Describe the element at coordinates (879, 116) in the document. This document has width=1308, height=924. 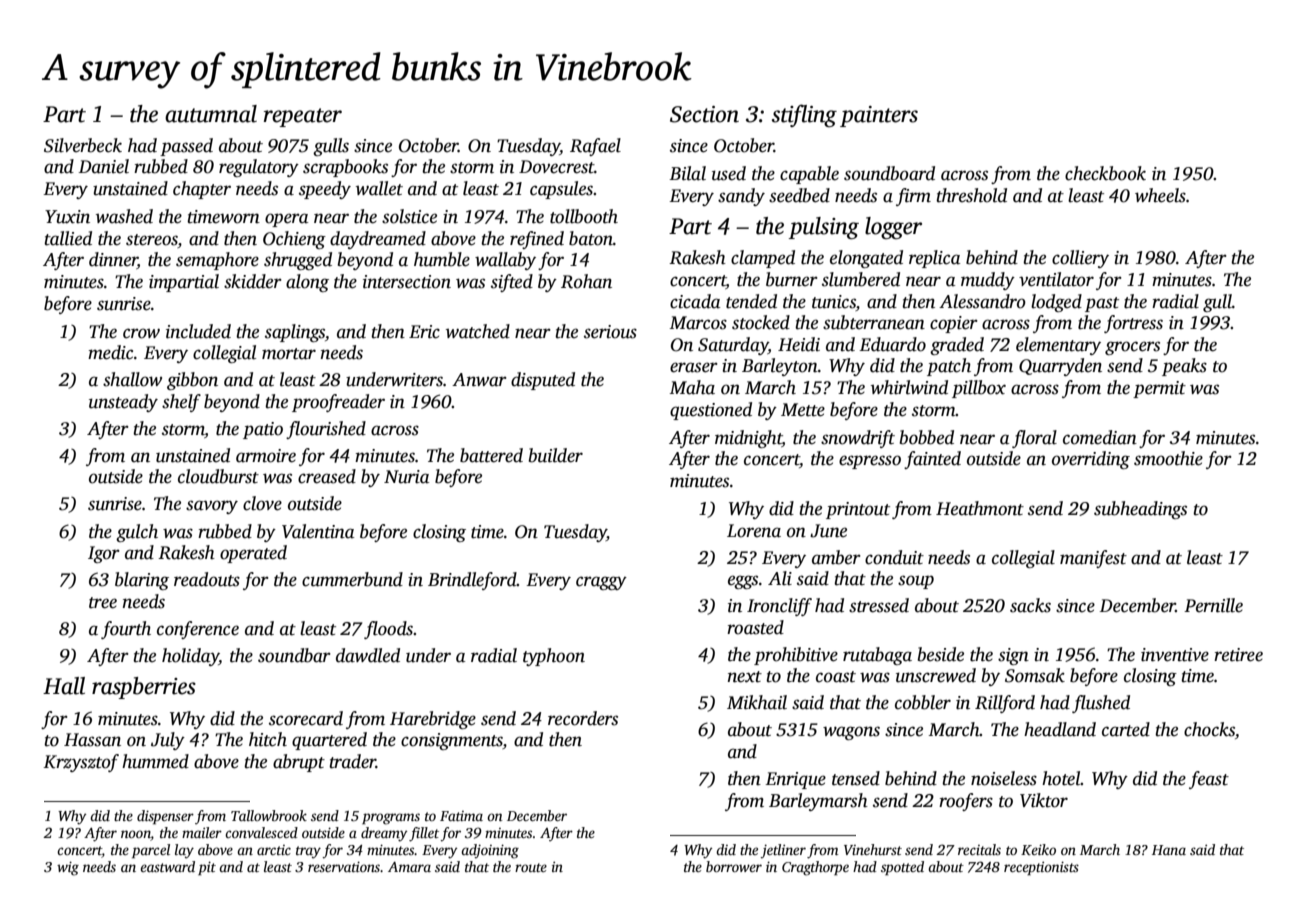
I see `painters` at that location.
